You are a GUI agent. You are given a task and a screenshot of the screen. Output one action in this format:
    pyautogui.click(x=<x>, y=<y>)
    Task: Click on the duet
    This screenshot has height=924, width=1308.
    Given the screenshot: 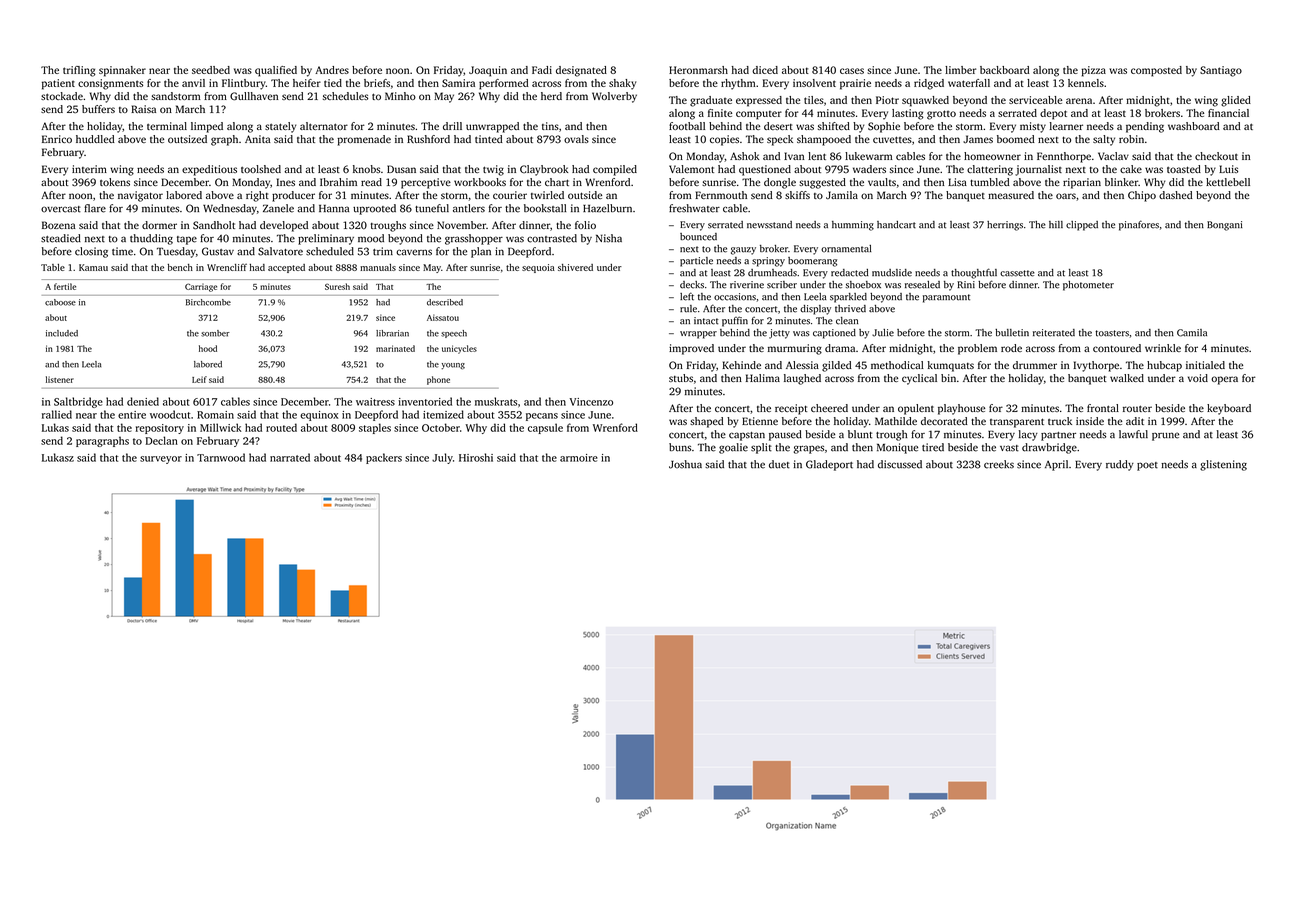 What is the action you would take?
    pyautogui.click(x=779, y=464)
